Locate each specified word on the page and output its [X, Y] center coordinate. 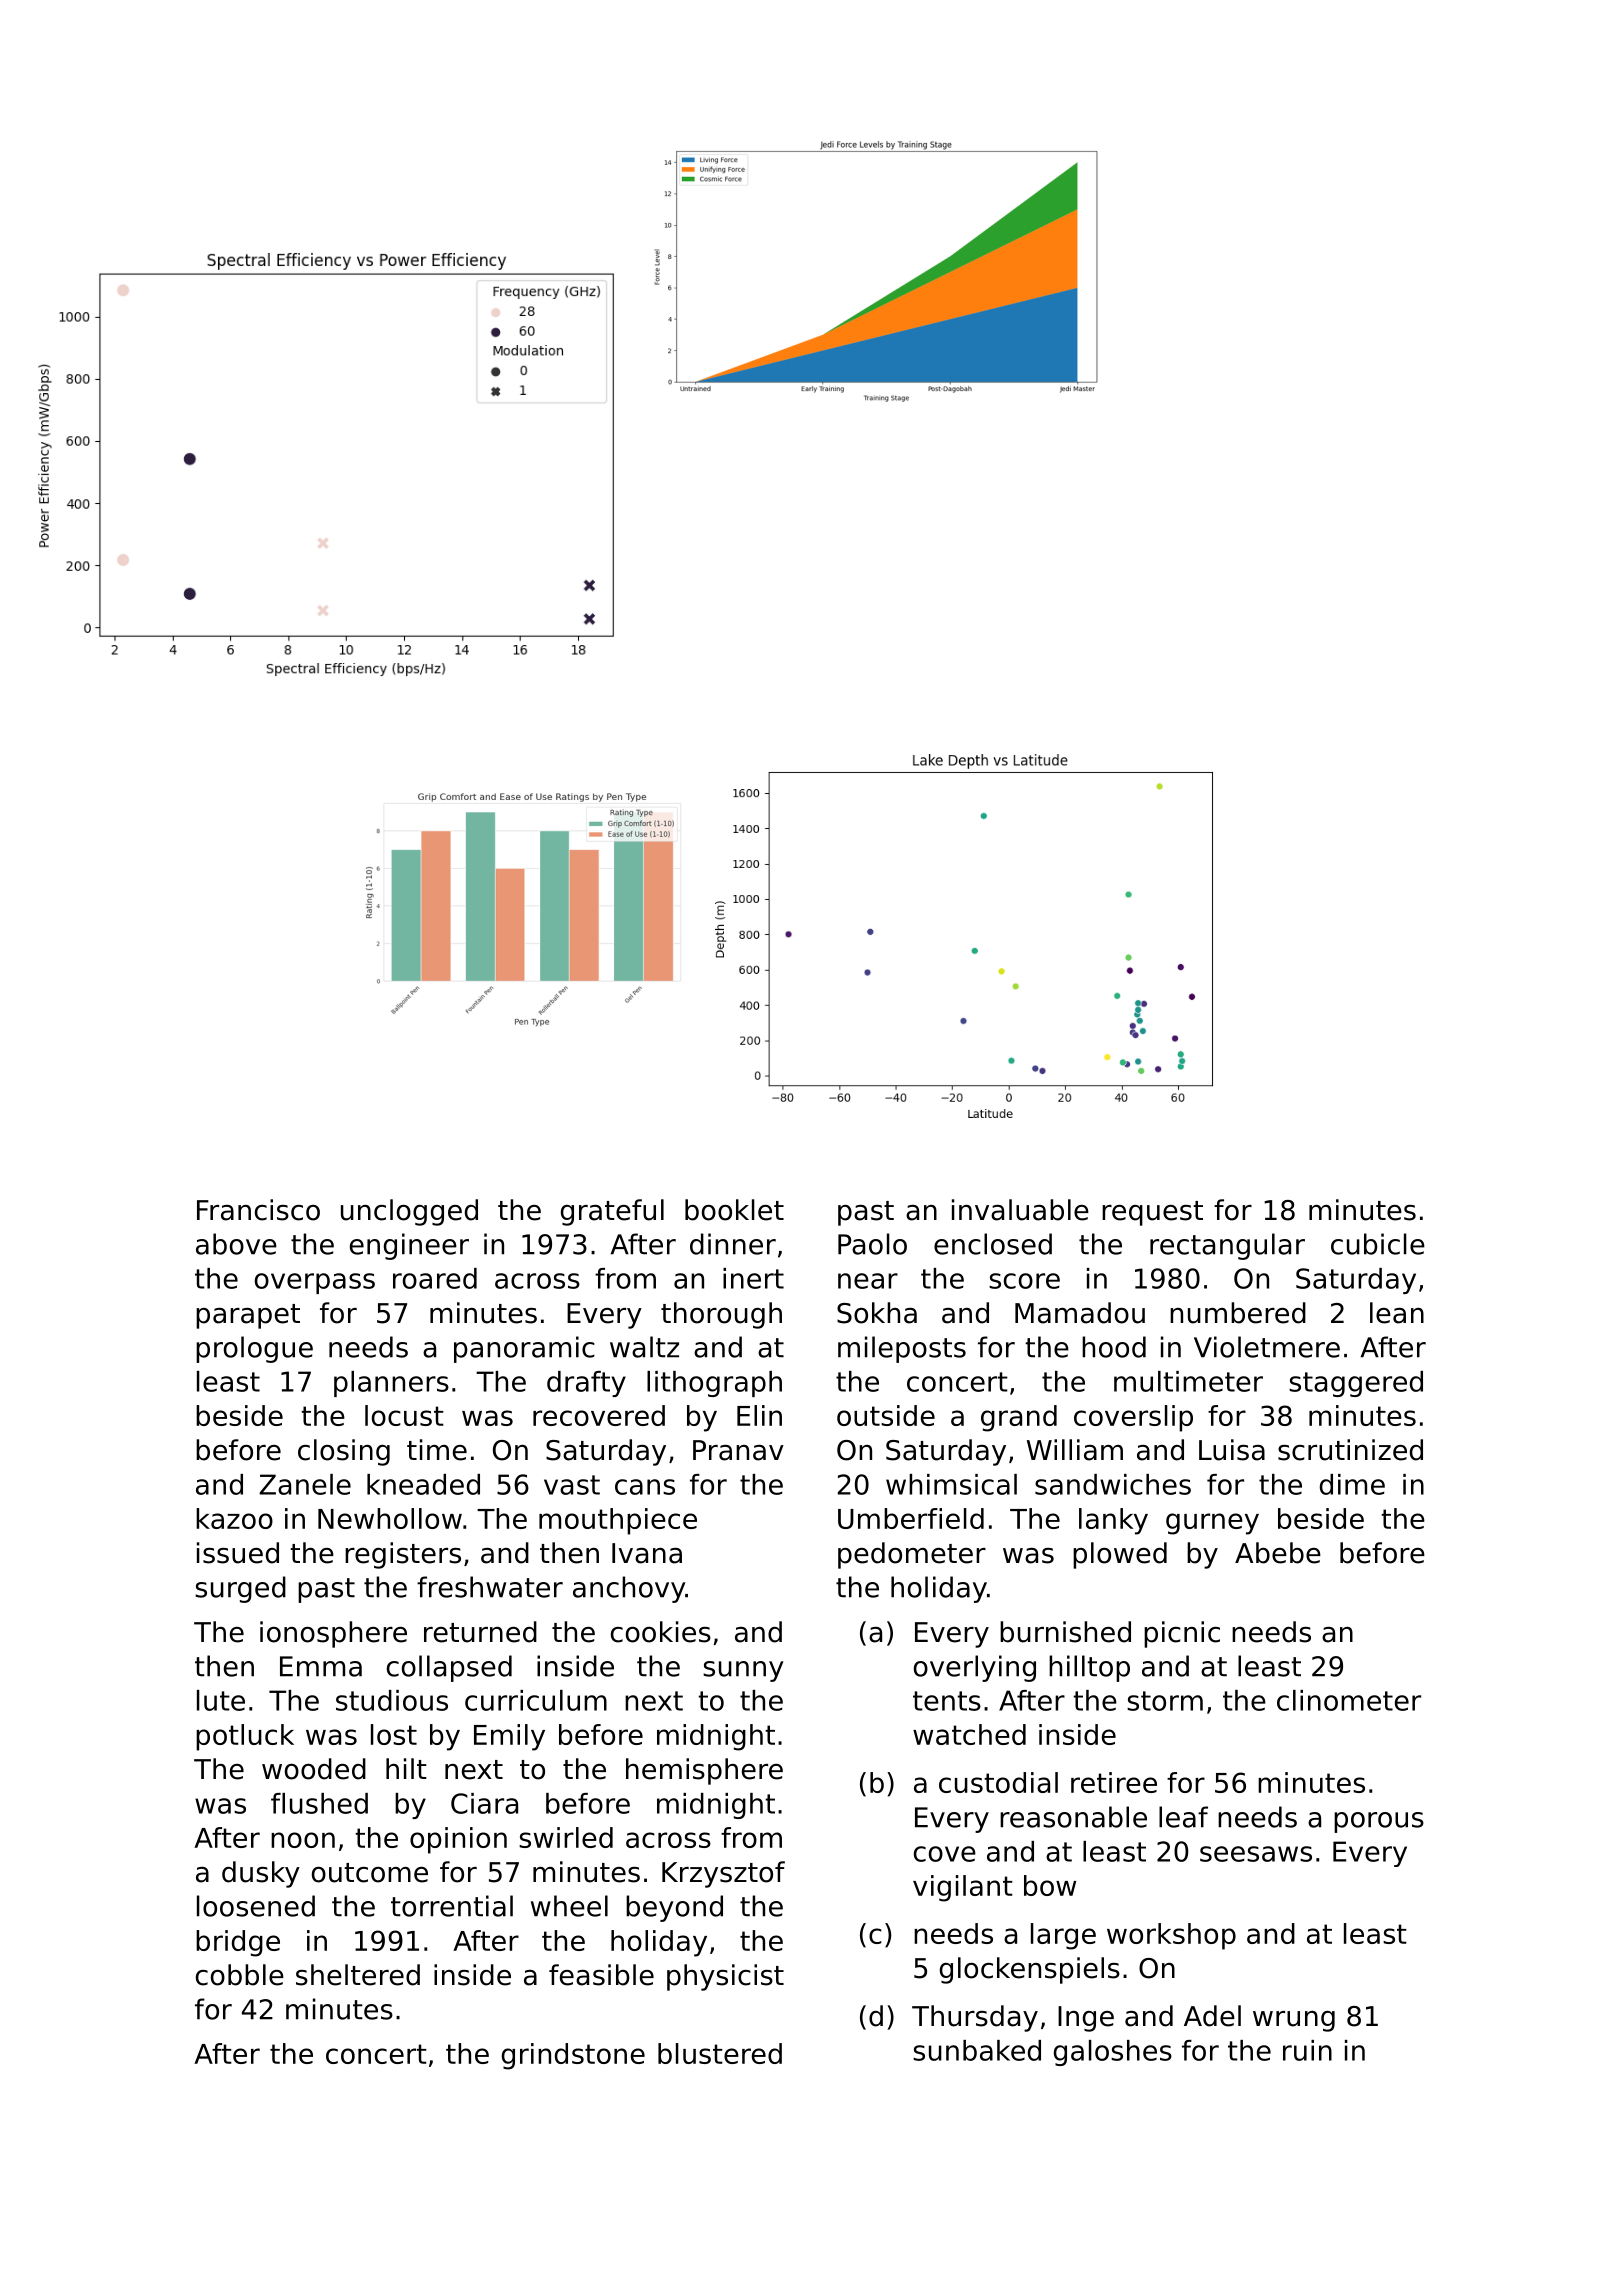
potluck [245, 1737]
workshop [1171, 1936]
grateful [612, 1212]
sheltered [358, 1975]
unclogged [409, 1212]
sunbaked [977, 2050]
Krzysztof [723, 1874]
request [1152, 1213]
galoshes [1113, 2053]
